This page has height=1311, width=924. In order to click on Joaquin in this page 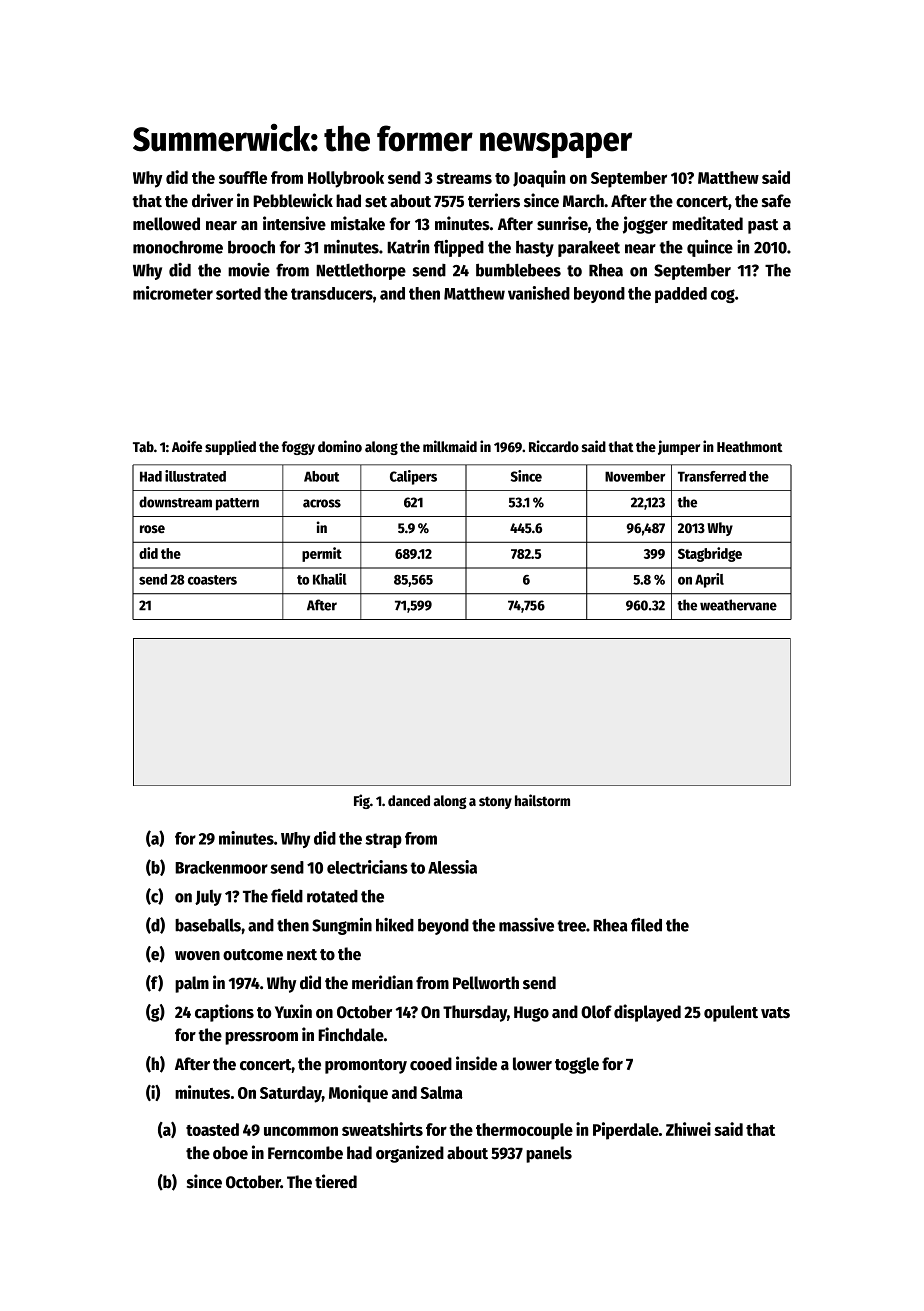, I will do `click(539, 179)`.
